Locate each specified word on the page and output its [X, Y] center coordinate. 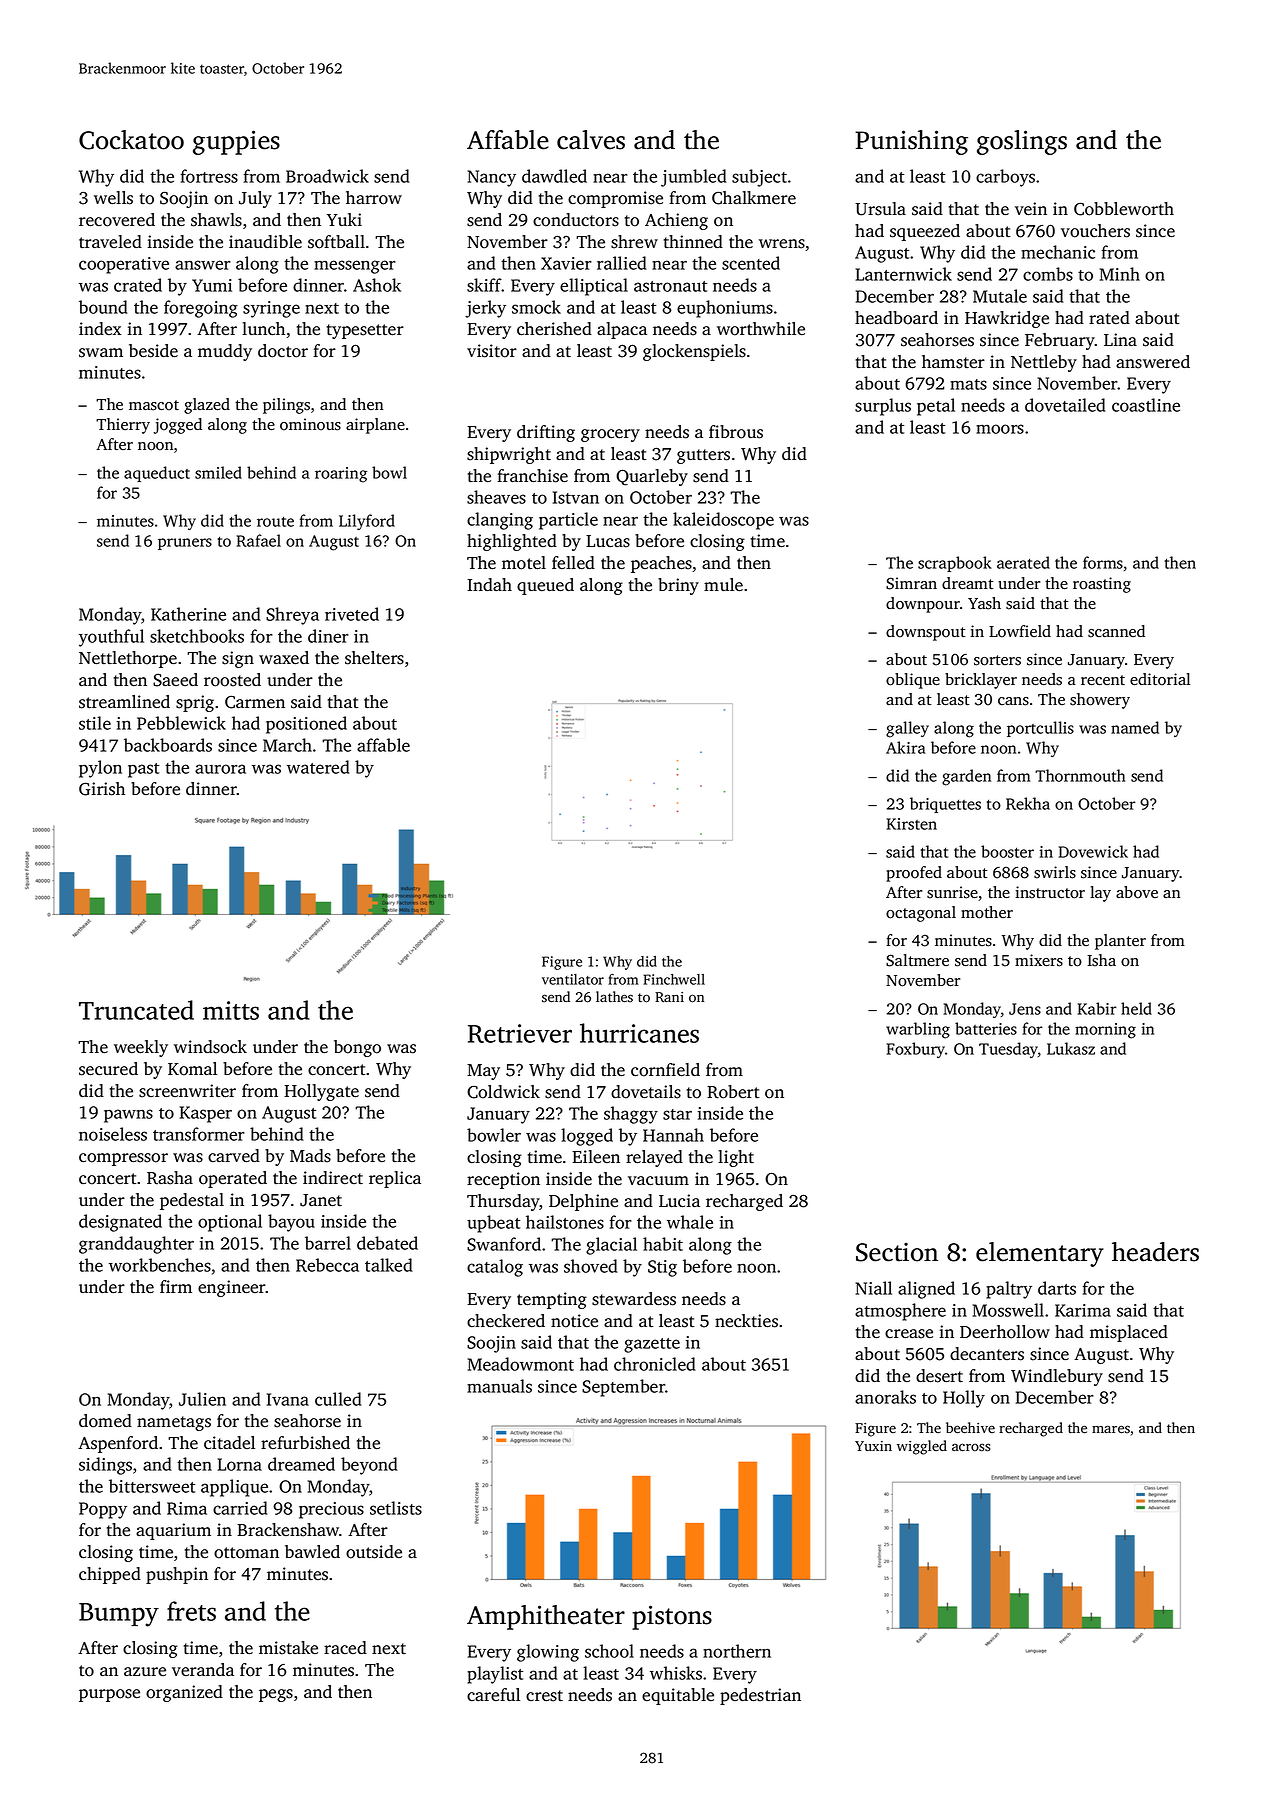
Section [897, 1252]
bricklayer [981, 681]
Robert [733, 1092]
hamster [953, 362]
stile [95, 723]
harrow [374, 198]
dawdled [554, 176]
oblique [913, 681]
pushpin [177, 1575]
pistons [672, 1617]
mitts [231, 1010]
